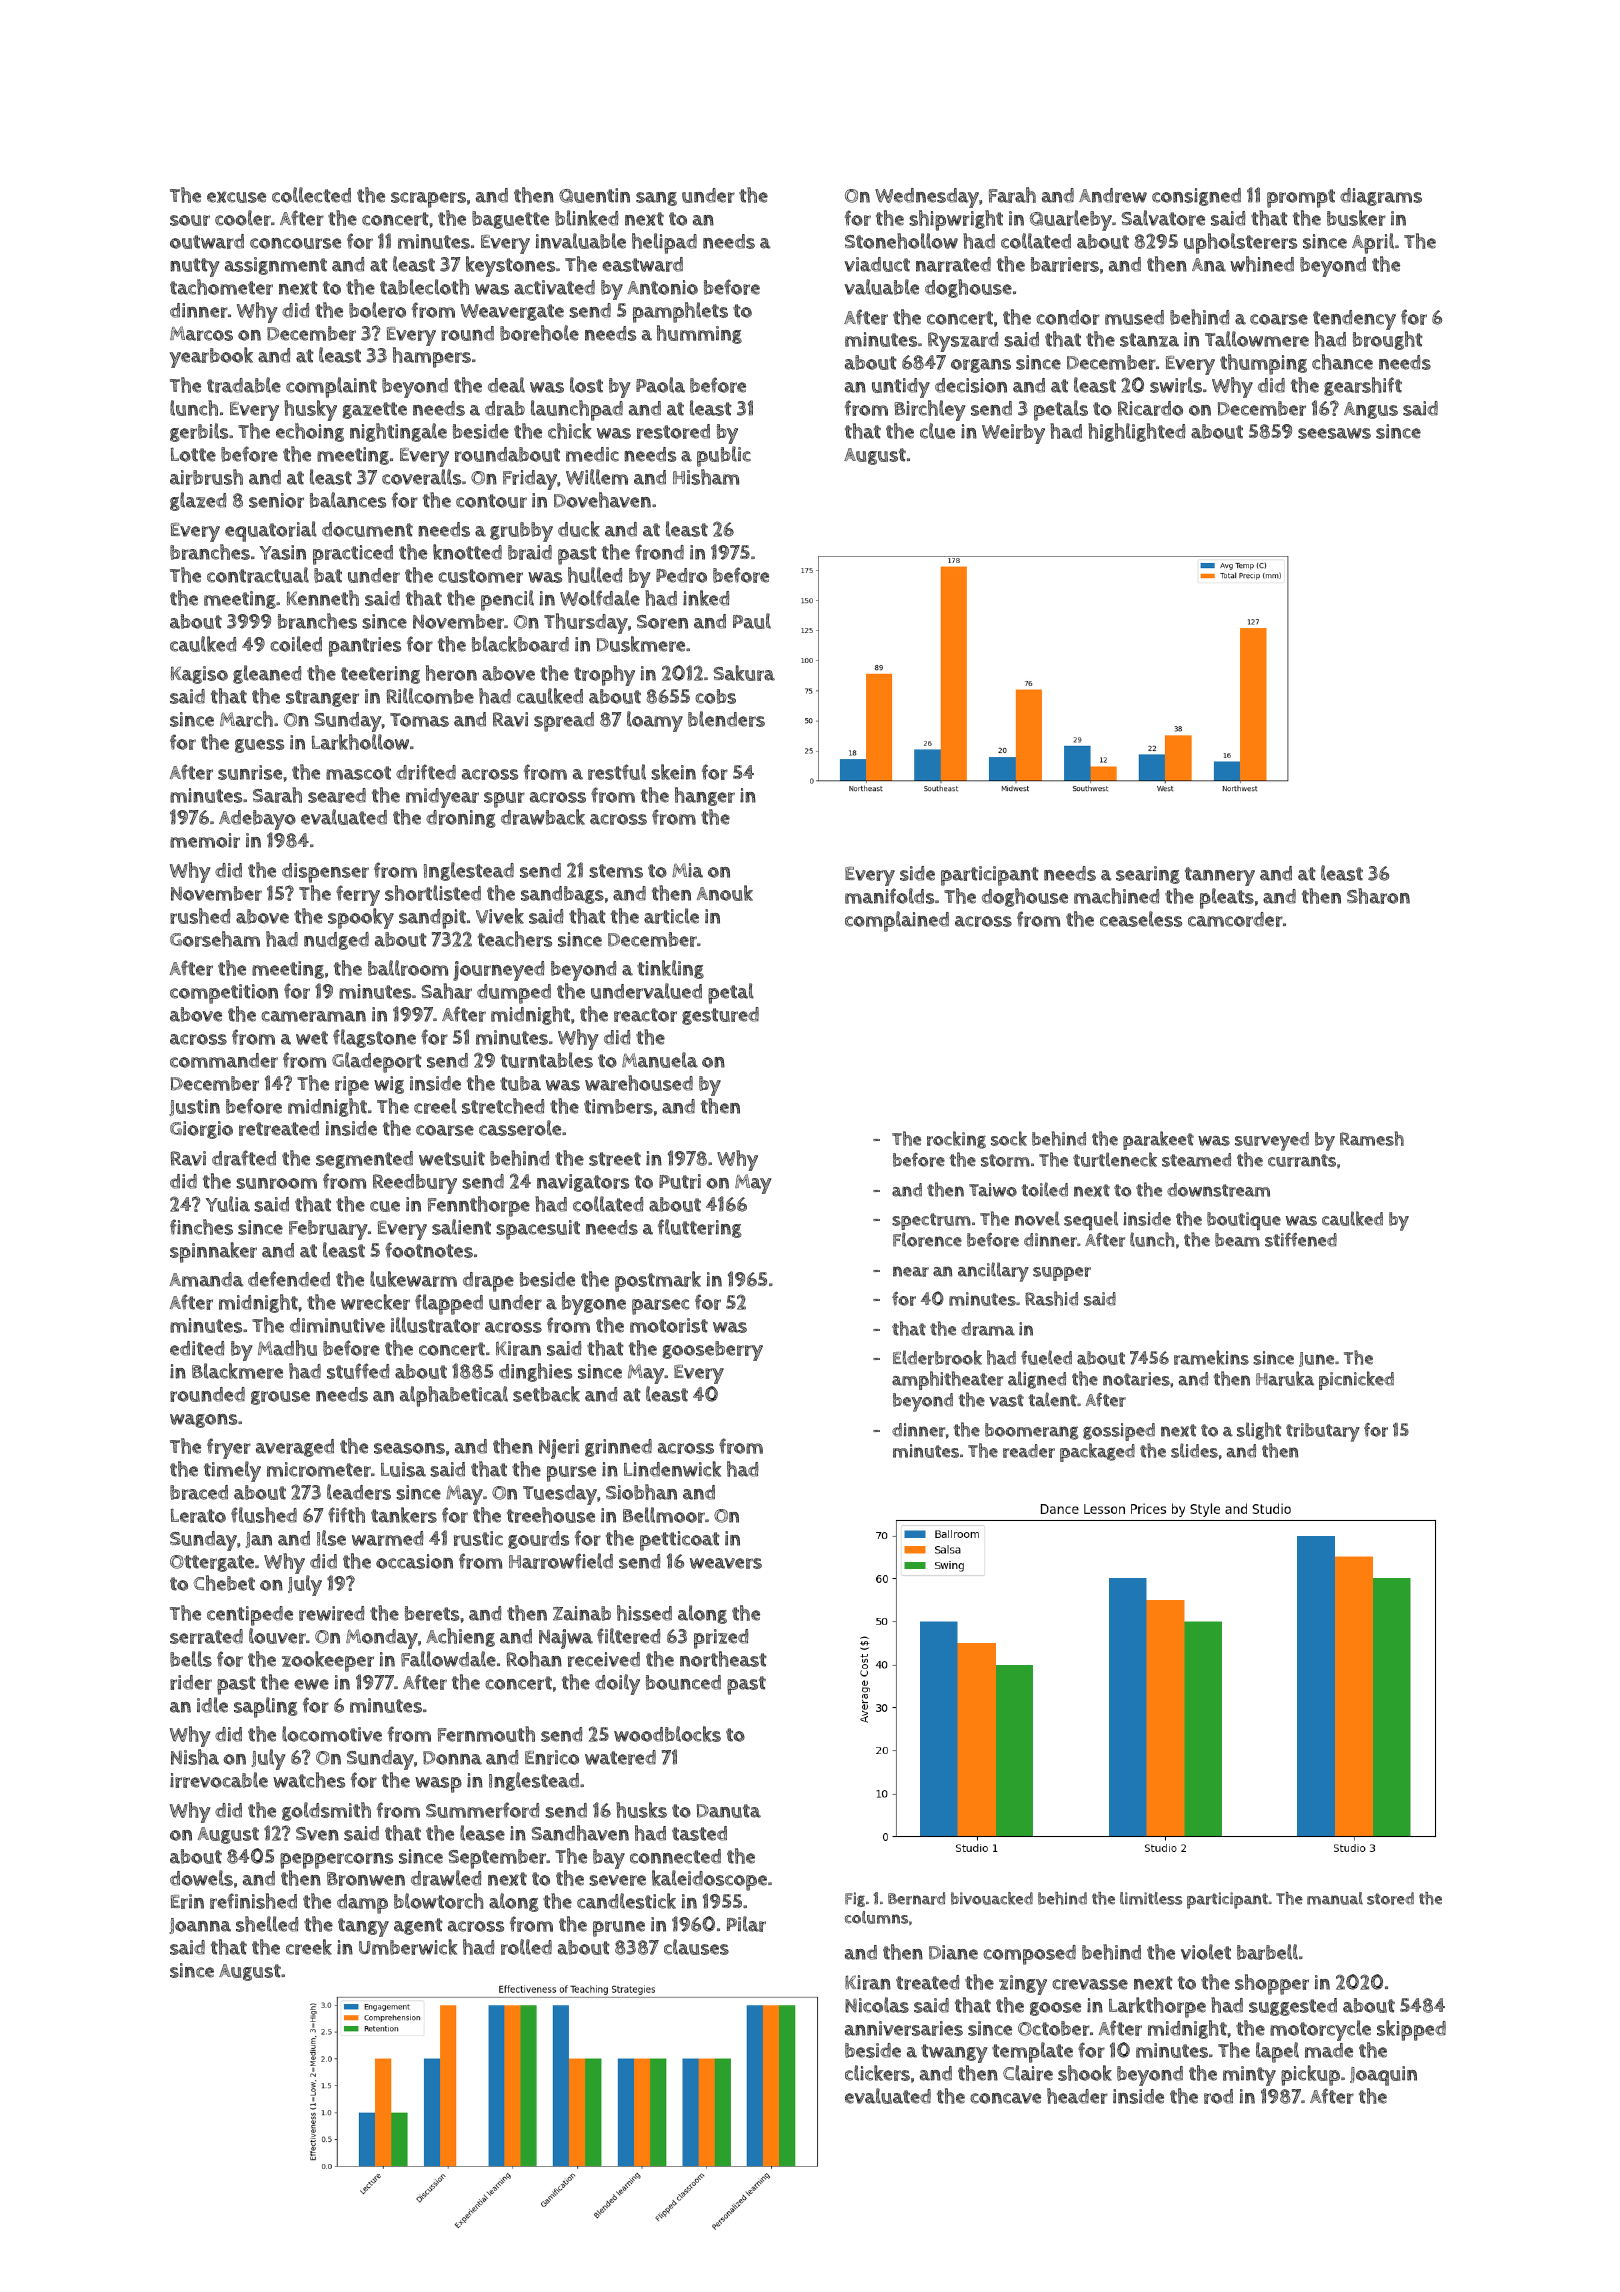 The image size is (1620, 2292). I want to click on weavers, so click(726, 1563).
